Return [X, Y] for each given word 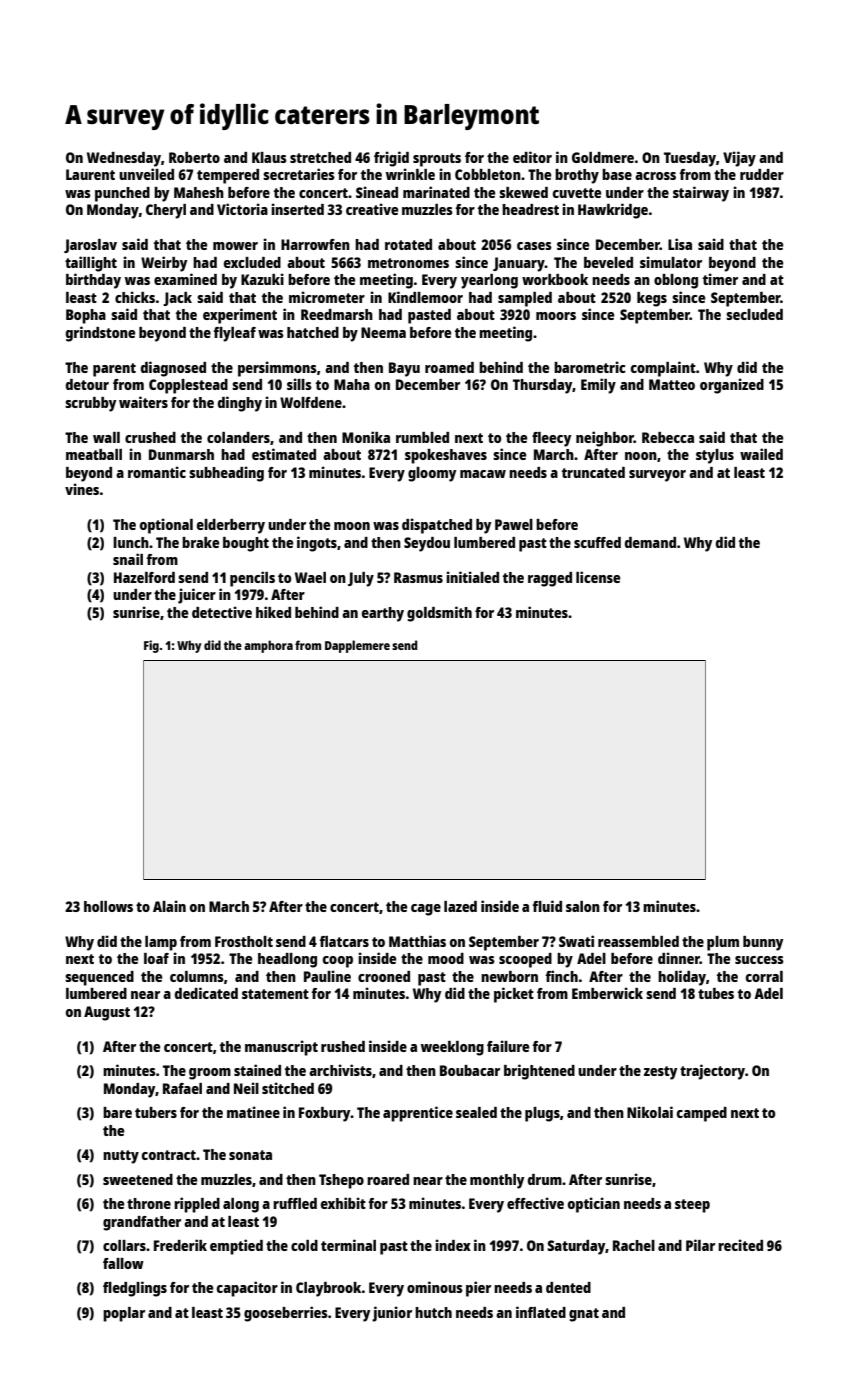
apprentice [418, 1114]
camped [702, 1114]
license [598, 577]
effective [535, 1203]
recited [740, 1245]
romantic [157, 472]
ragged [550, 579]
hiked [273, 612]
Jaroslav [90, 246]
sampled [525, 299]
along [241, 1205]
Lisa [680, 244]
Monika [366, 437]
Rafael [182, 1088]
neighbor [605, 439]
